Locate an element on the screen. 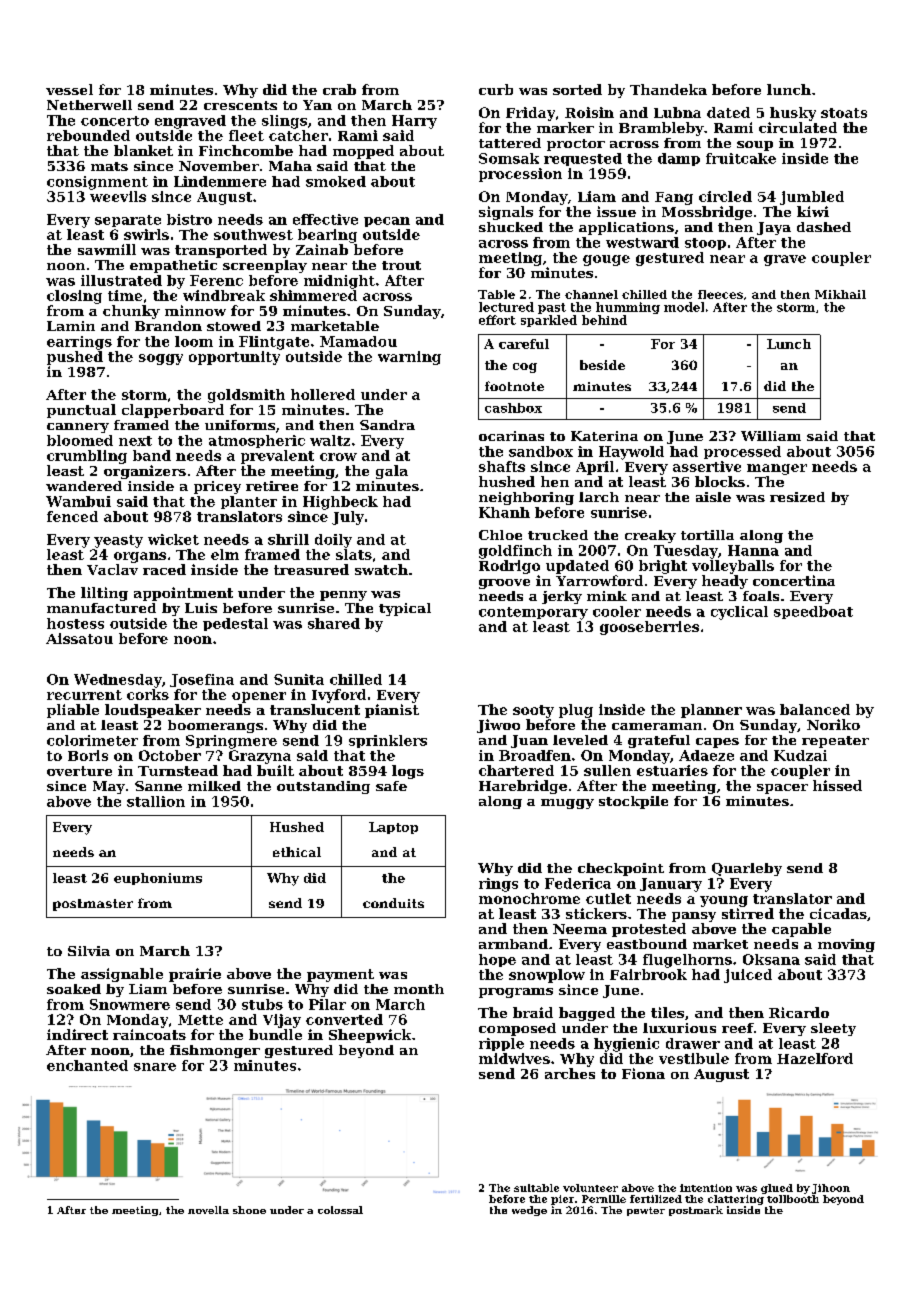 The image size is (924, 1308). trucked is located at coordinates (558, 535).
